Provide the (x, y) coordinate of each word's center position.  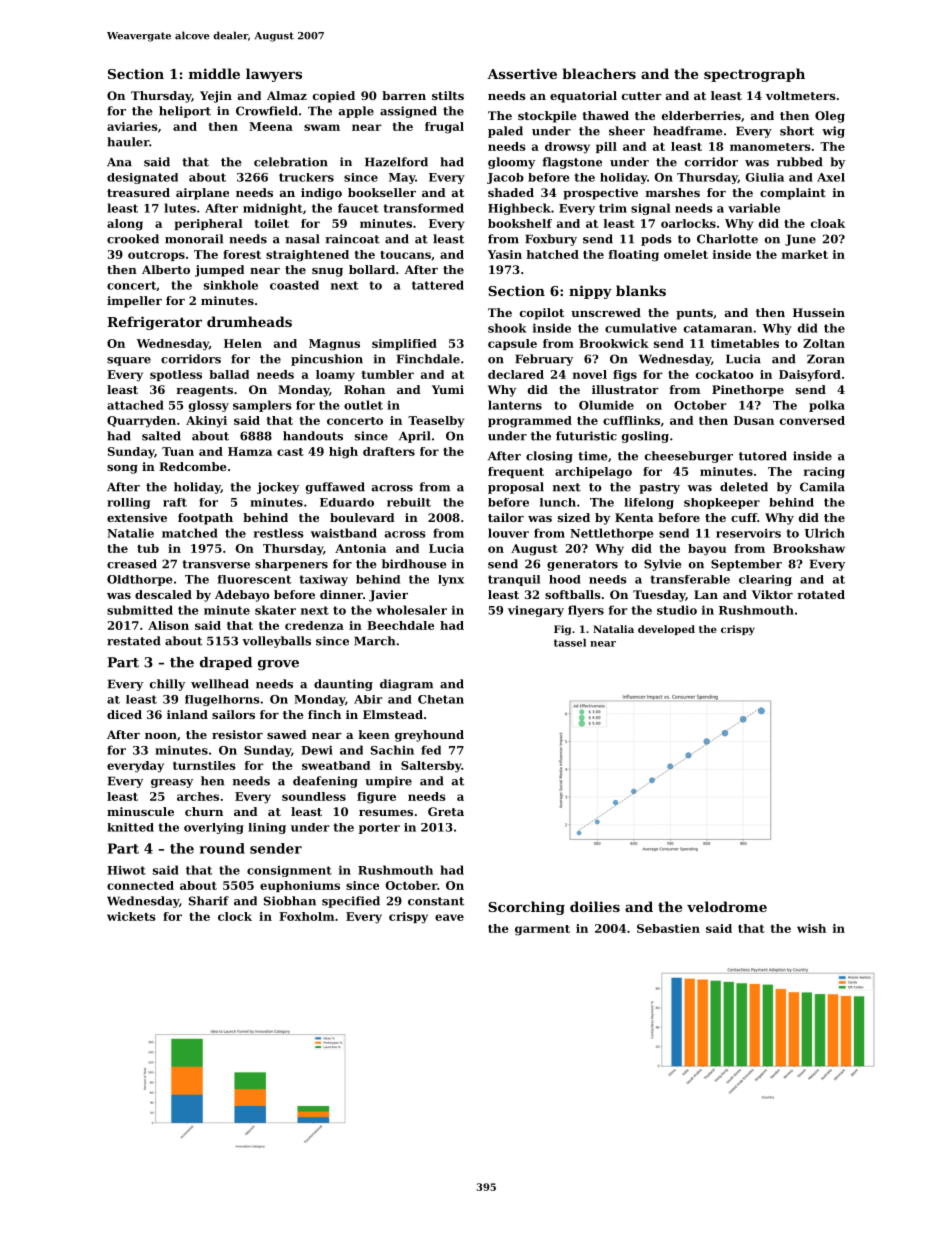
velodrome (727, 906)
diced (124, 714)
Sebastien (668, 928)
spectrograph (754, 75)
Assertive (522, 73)
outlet (363, 405)
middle (214, 73)
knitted (130, 827)
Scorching (526, 908)
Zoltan (824, 343)
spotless (176, 375)
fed (431, 750)
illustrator (625, 389)
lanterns (515, 405)
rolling (128, 503)
